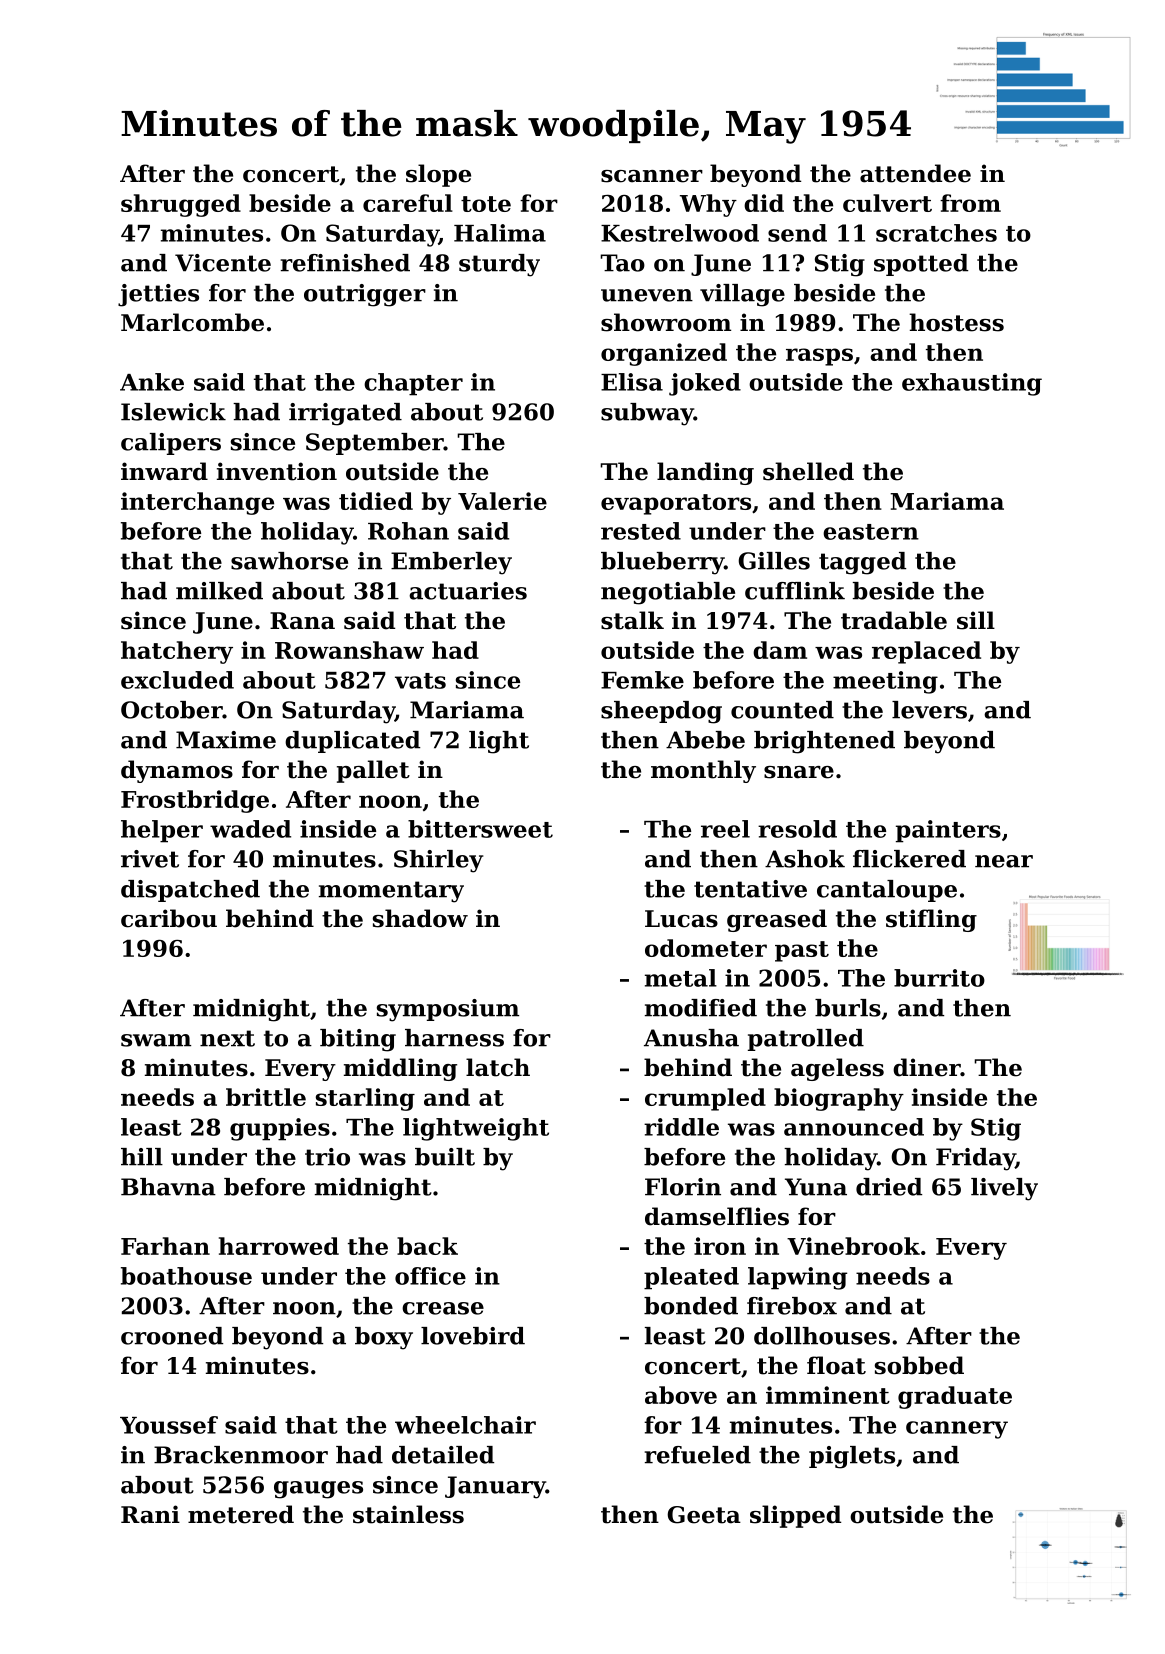 Image resolution: width=1165 pixels, height=1654 pixels. I want to click on slope, so click(438, 175).
